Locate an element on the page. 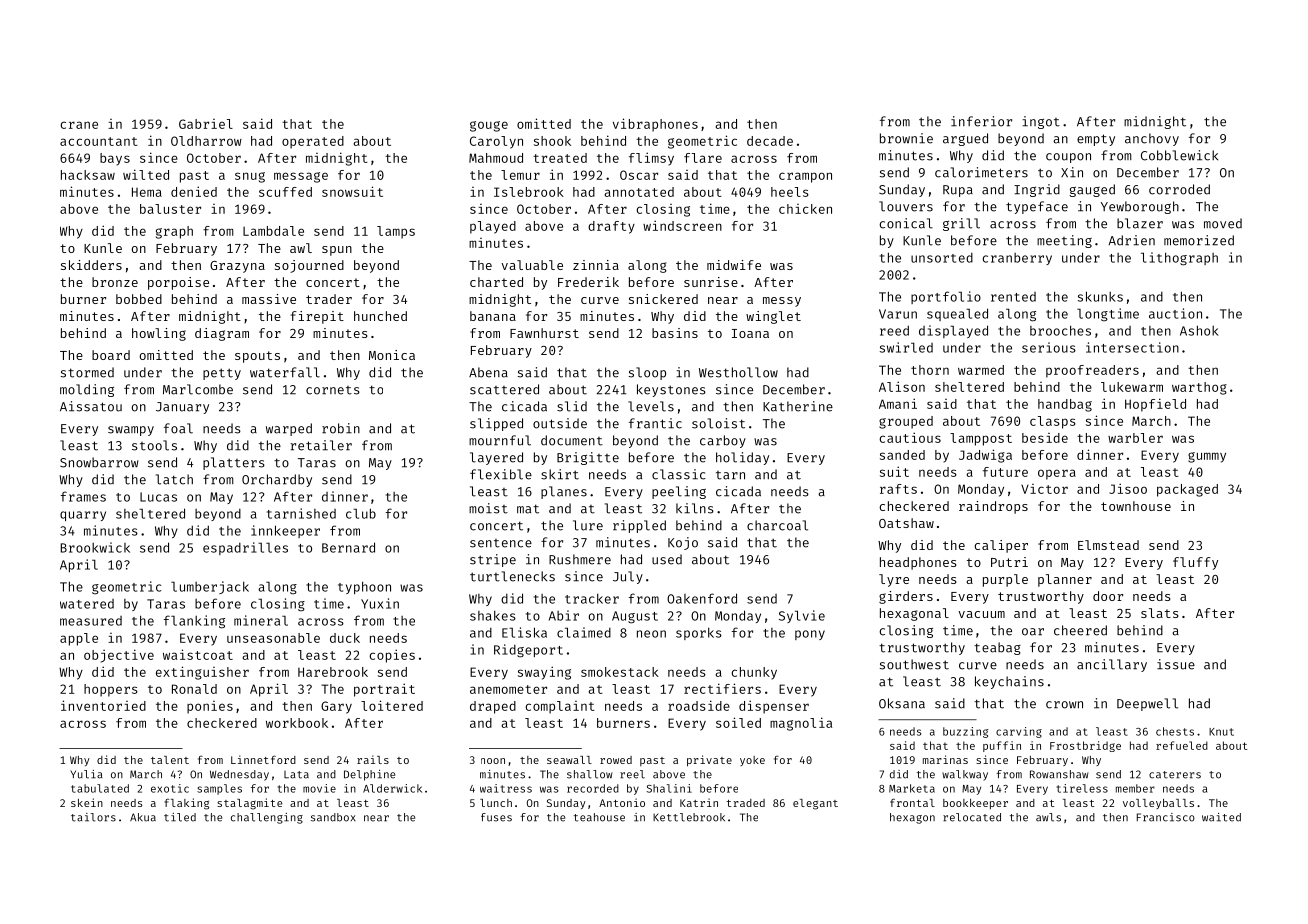 The height and width of the image is (924, 1308). refueled is located at coordinates (1182, 745).
